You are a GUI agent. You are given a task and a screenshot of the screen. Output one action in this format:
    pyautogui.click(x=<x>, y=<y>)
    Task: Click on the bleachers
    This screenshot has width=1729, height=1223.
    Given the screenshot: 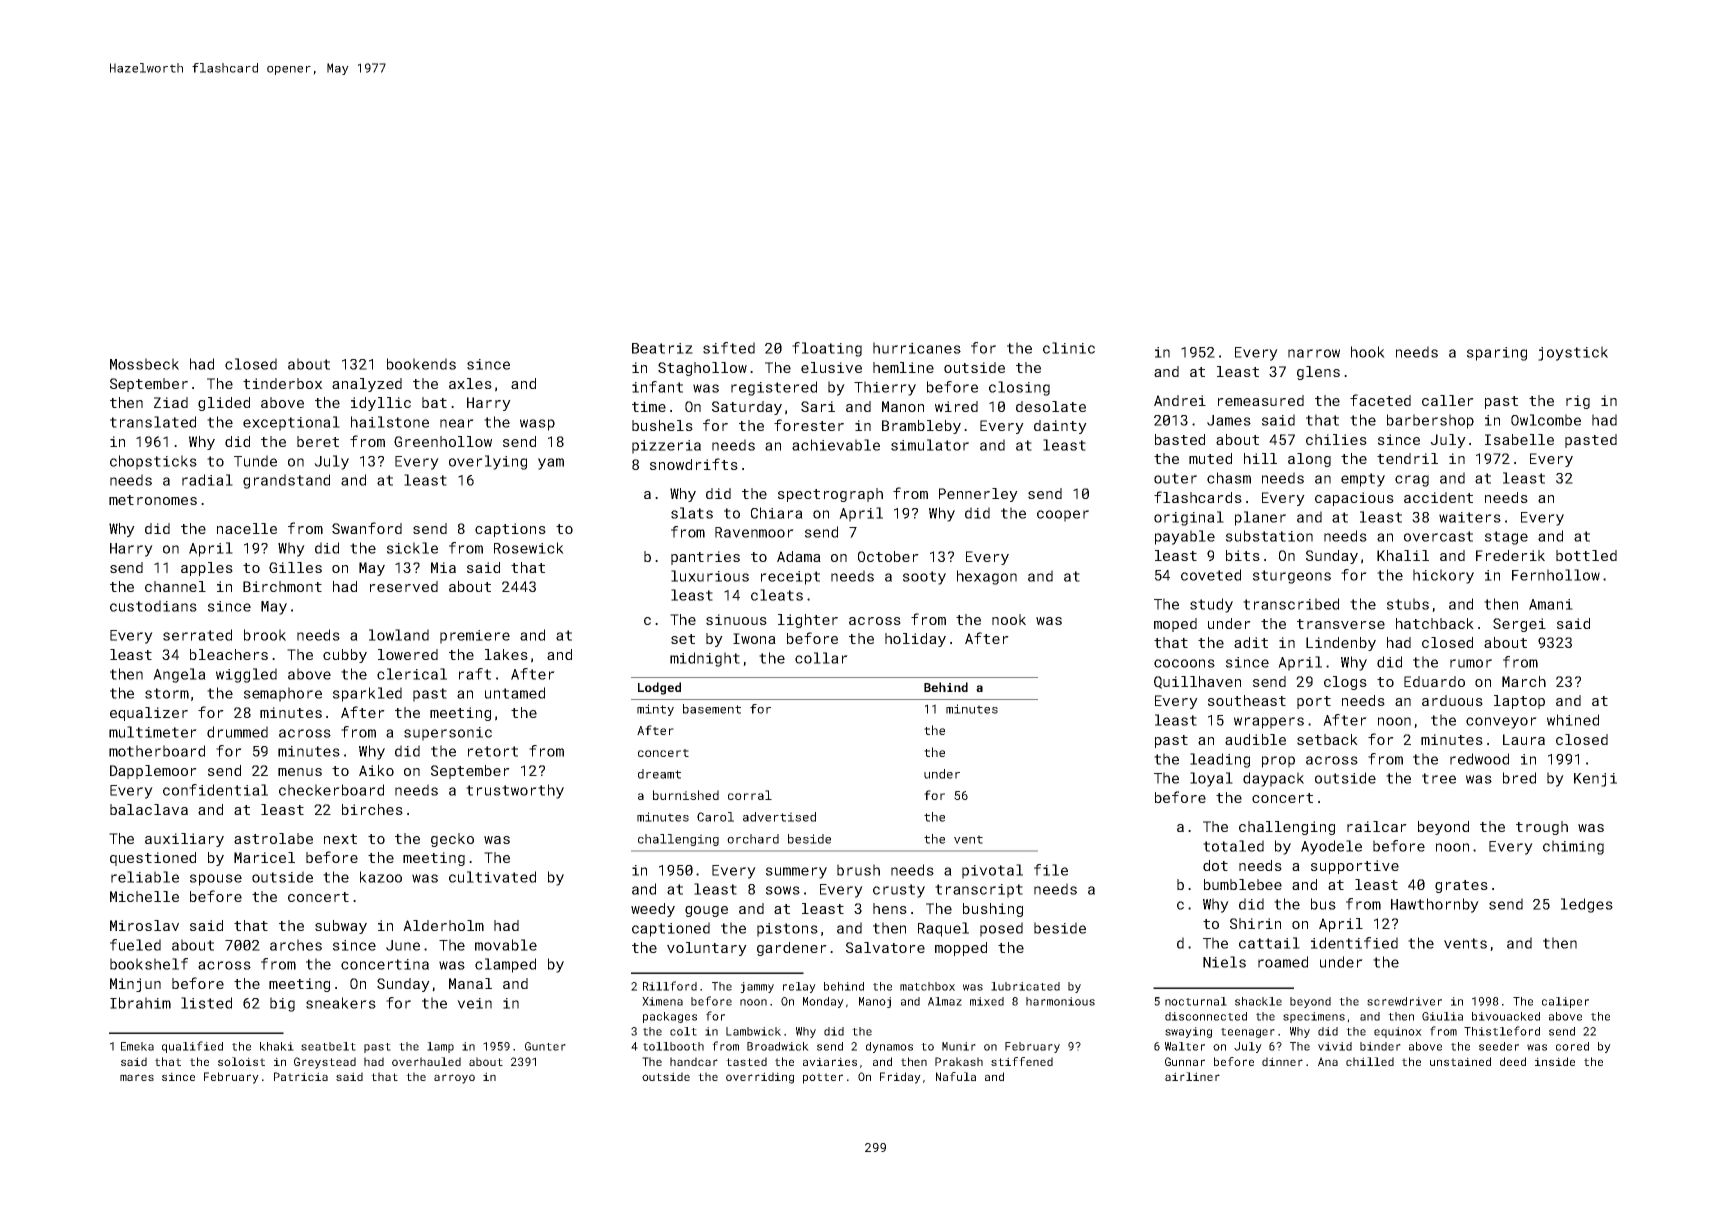 What is the action you would take?
    pyautogui.click(x=229, y=654)
